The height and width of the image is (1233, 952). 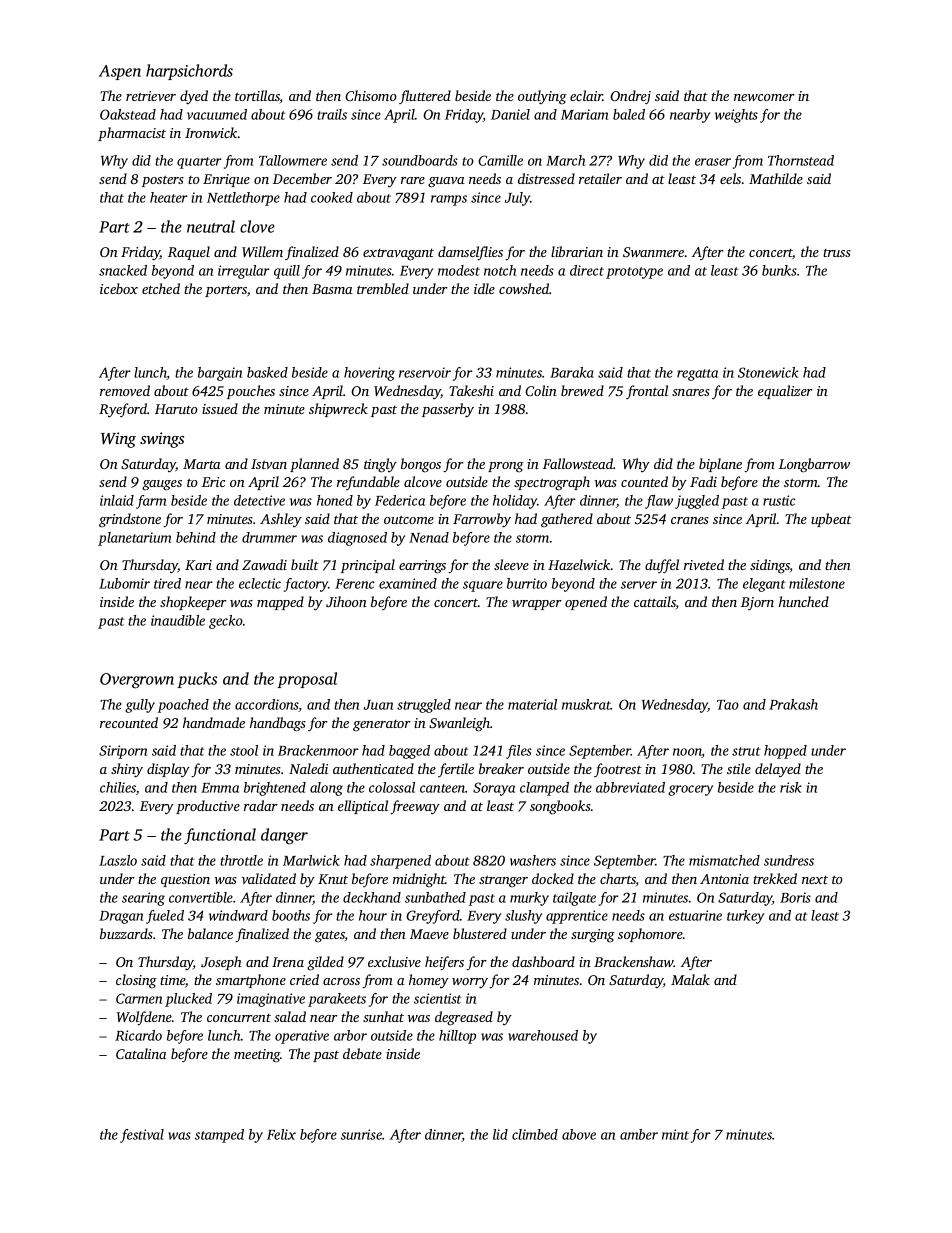 I want to click on Prakash, so click(x=793, y=704).
